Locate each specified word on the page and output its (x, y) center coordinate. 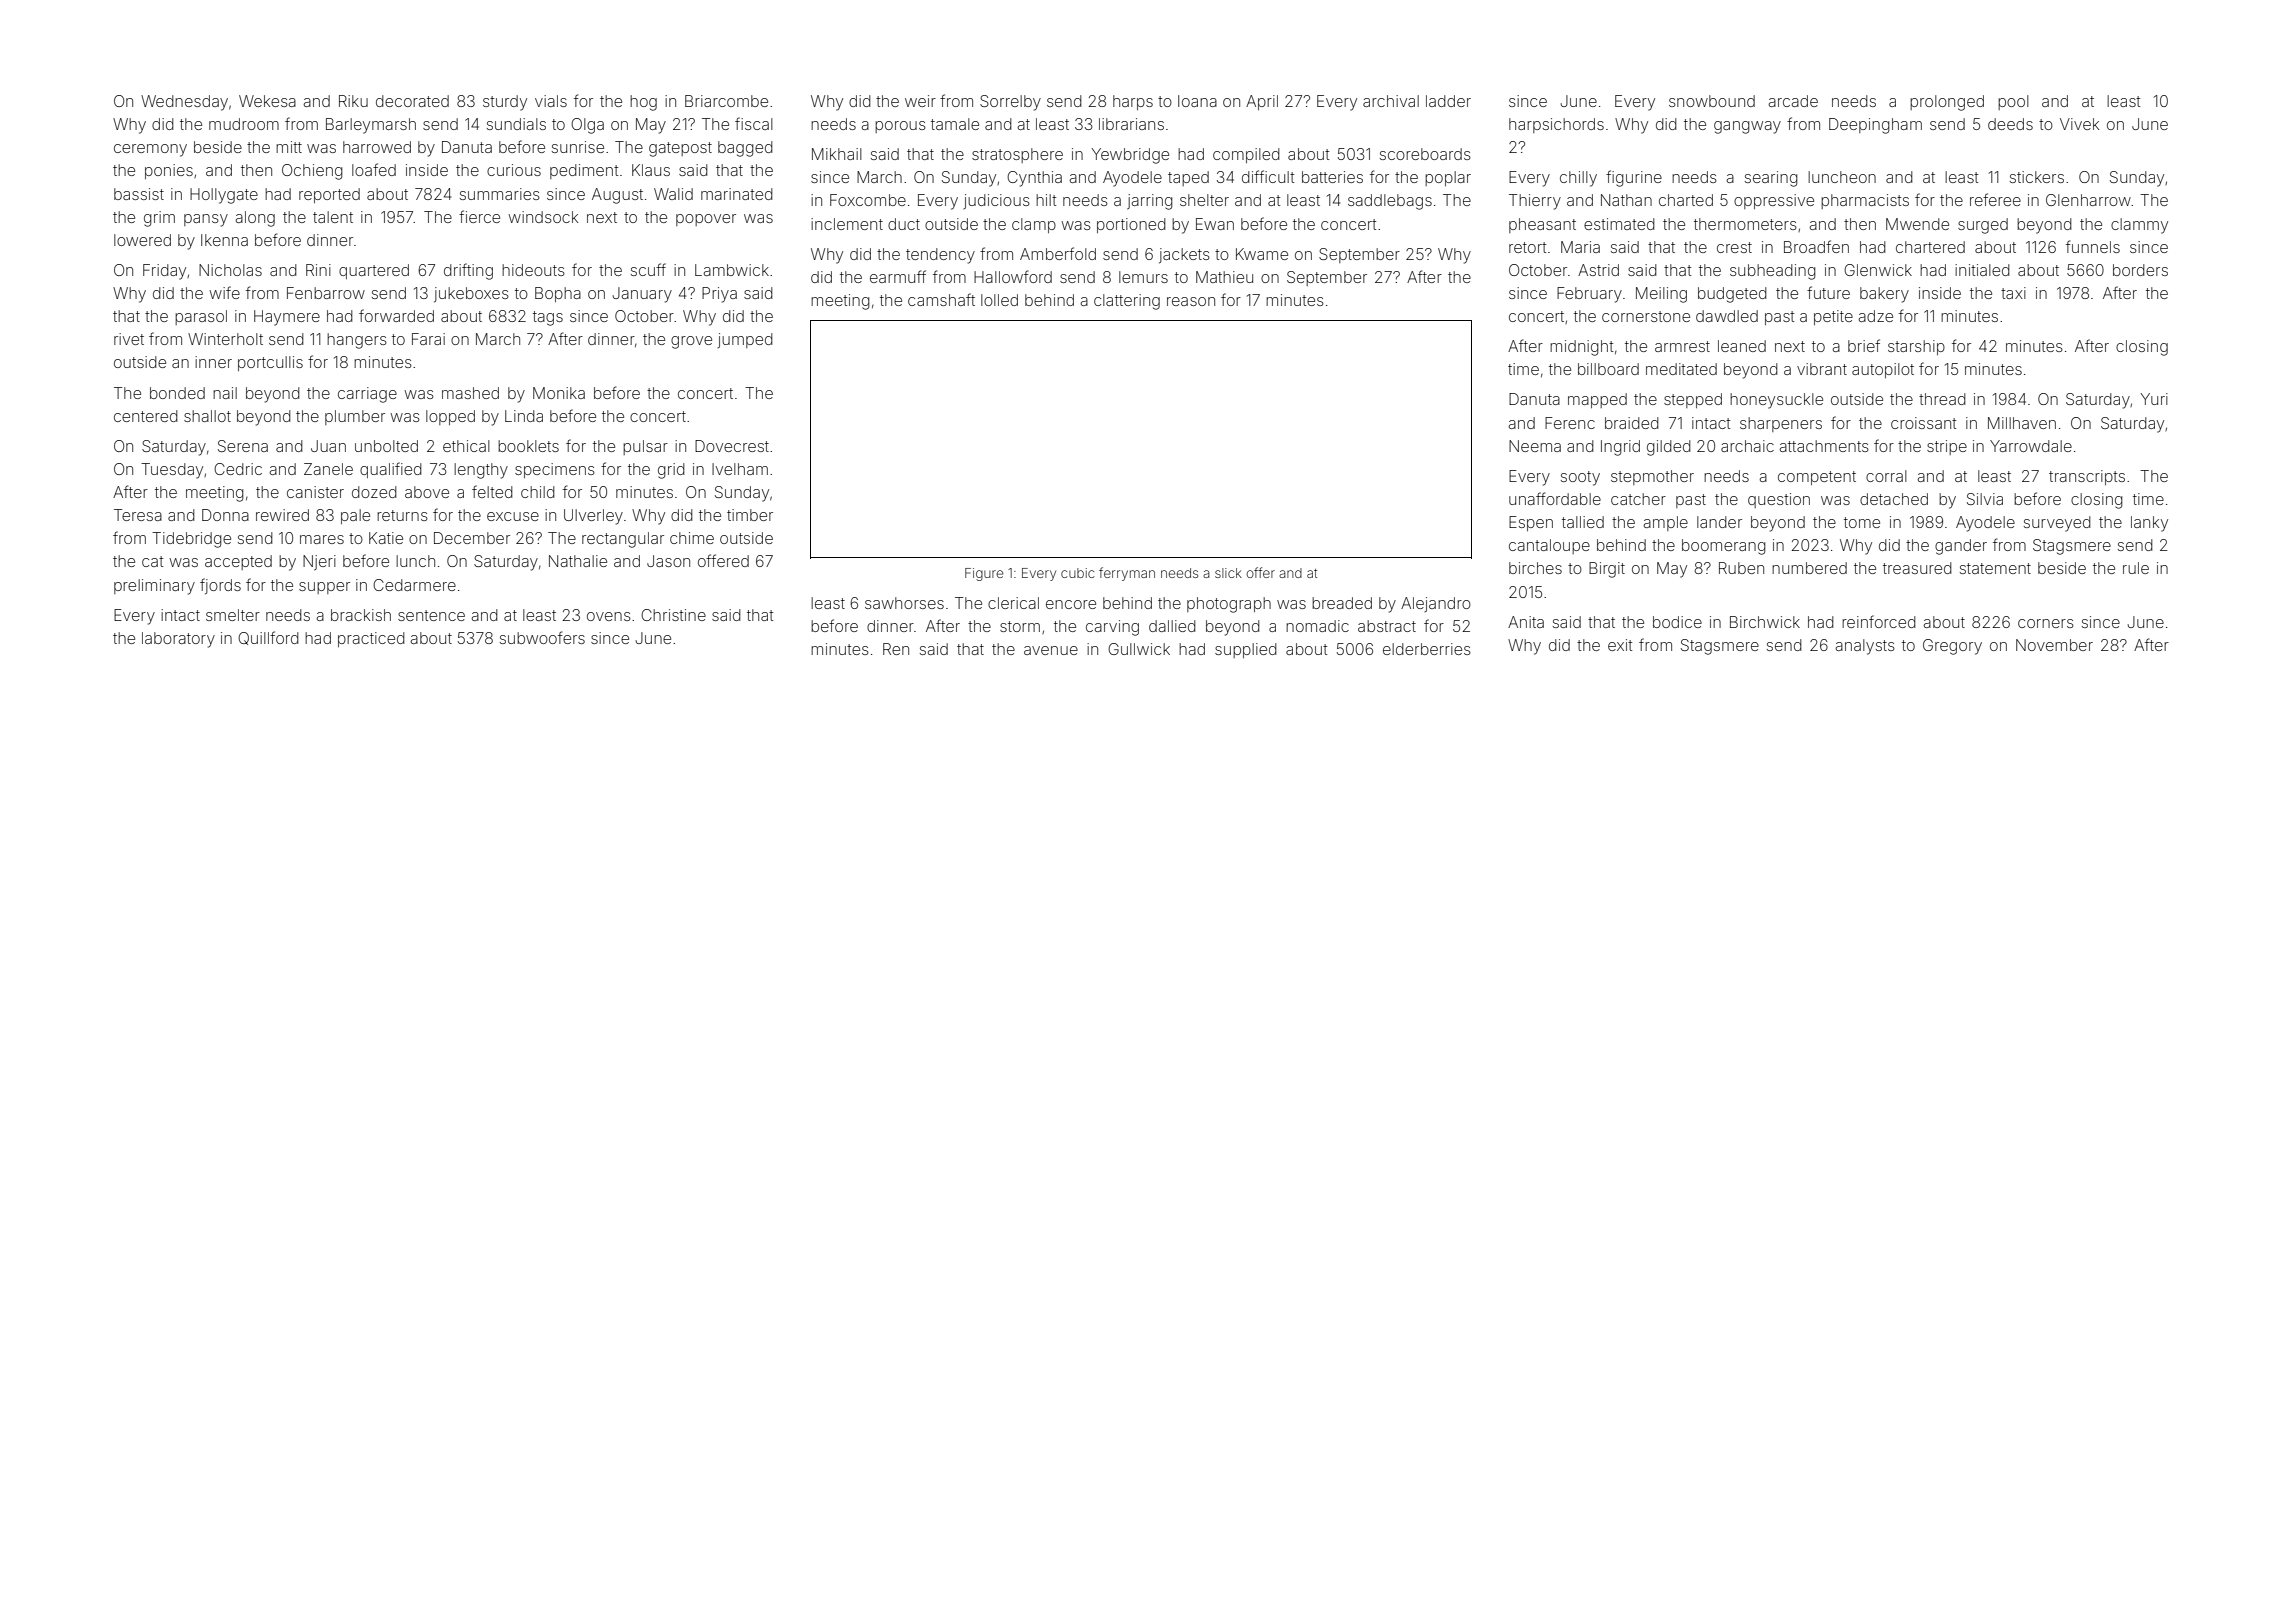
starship (1916, 347)
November (2054, 645)
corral (1886, 476)
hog (643, 103)
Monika (559, 393)
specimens (555, 470)
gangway (1747, 127)
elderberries (1427, 649)
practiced (371, 639)
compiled (1246, 155)
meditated (1681, 369)
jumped (745, 340)
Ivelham (740, 469)
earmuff (898, 276)
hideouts (533, 270)
